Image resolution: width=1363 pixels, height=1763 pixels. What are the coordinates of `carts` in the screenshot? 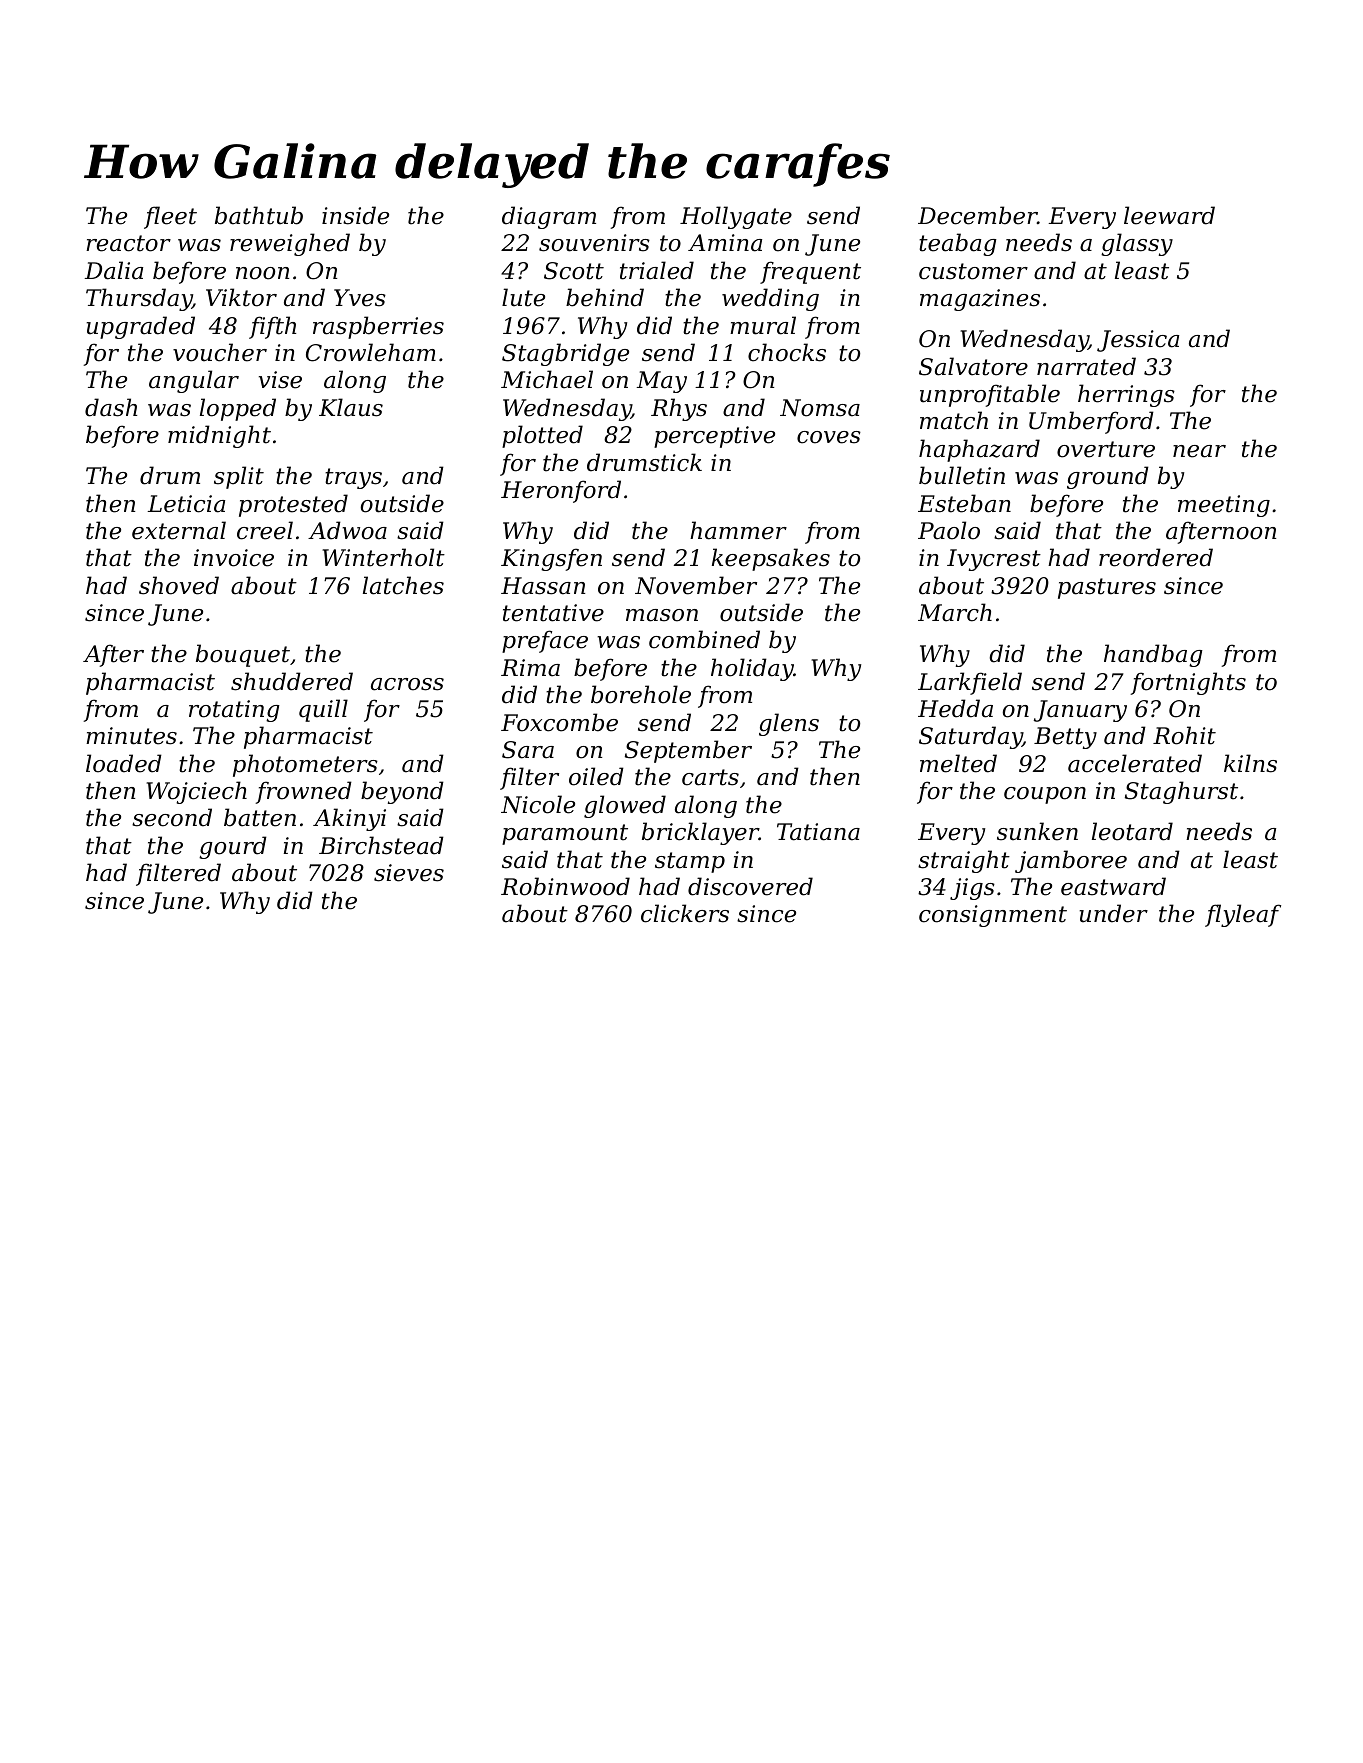 It's located at (710, 777).
